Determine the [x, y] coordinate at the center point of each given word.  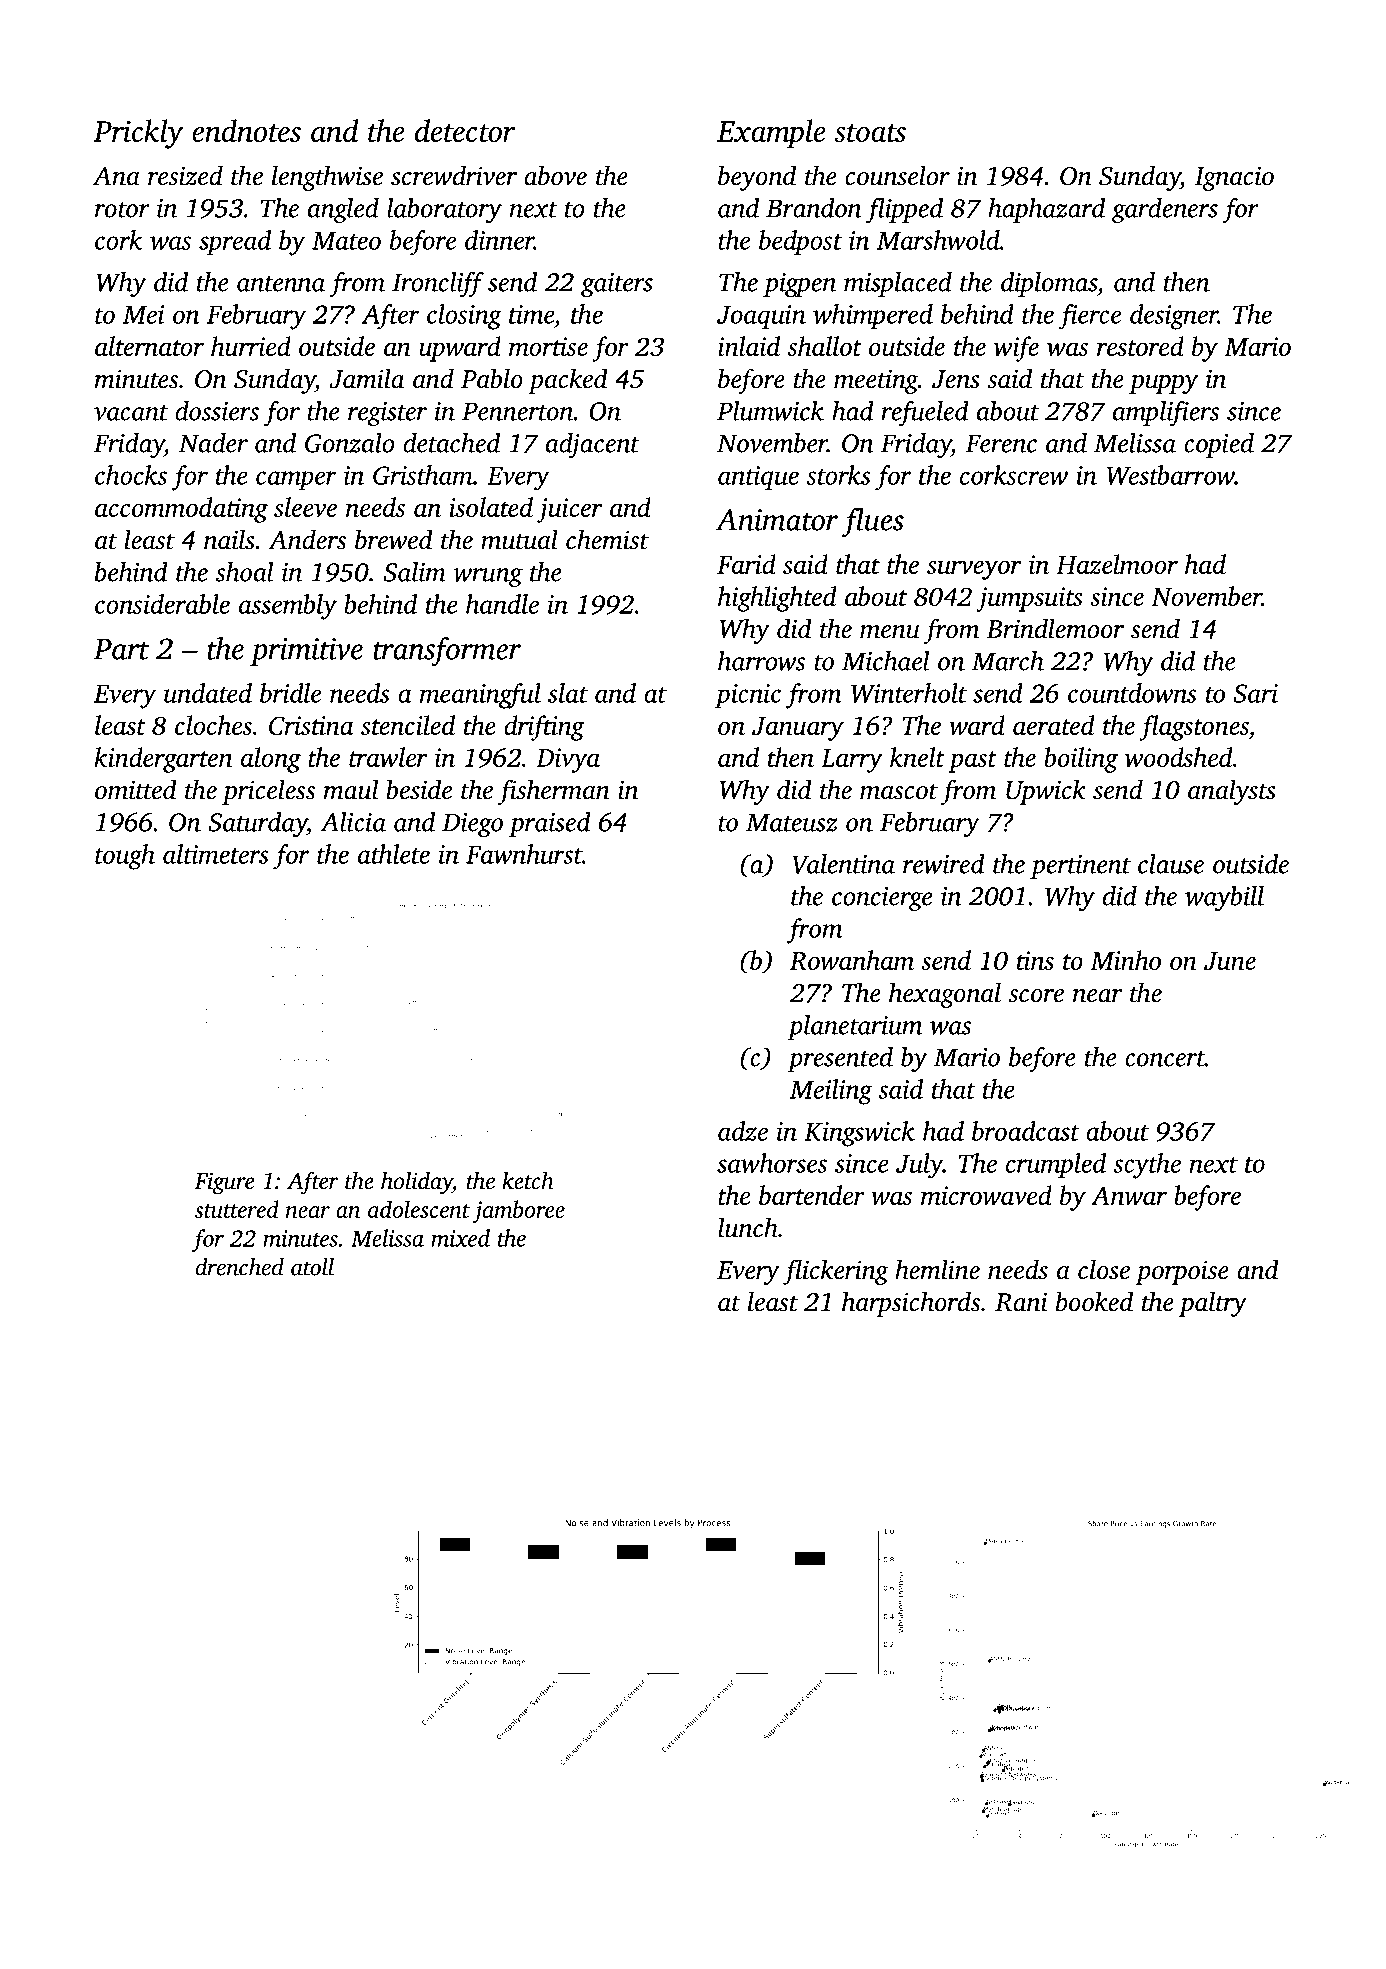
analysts [1232, 792]
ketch [528, 1180]
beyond [757, 178]
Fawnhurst [524, 854]
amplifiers [1166, 414]
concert [1165, 1059]
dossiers [217, 411]
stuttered [237, 1209]
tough [125, 857]
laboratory [444, 211]
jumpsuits [1029, 599]
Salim [415, 572]
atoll [312, 1267]
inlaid [749, 346]
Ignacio [1234, 178]
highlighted [777, 599]
